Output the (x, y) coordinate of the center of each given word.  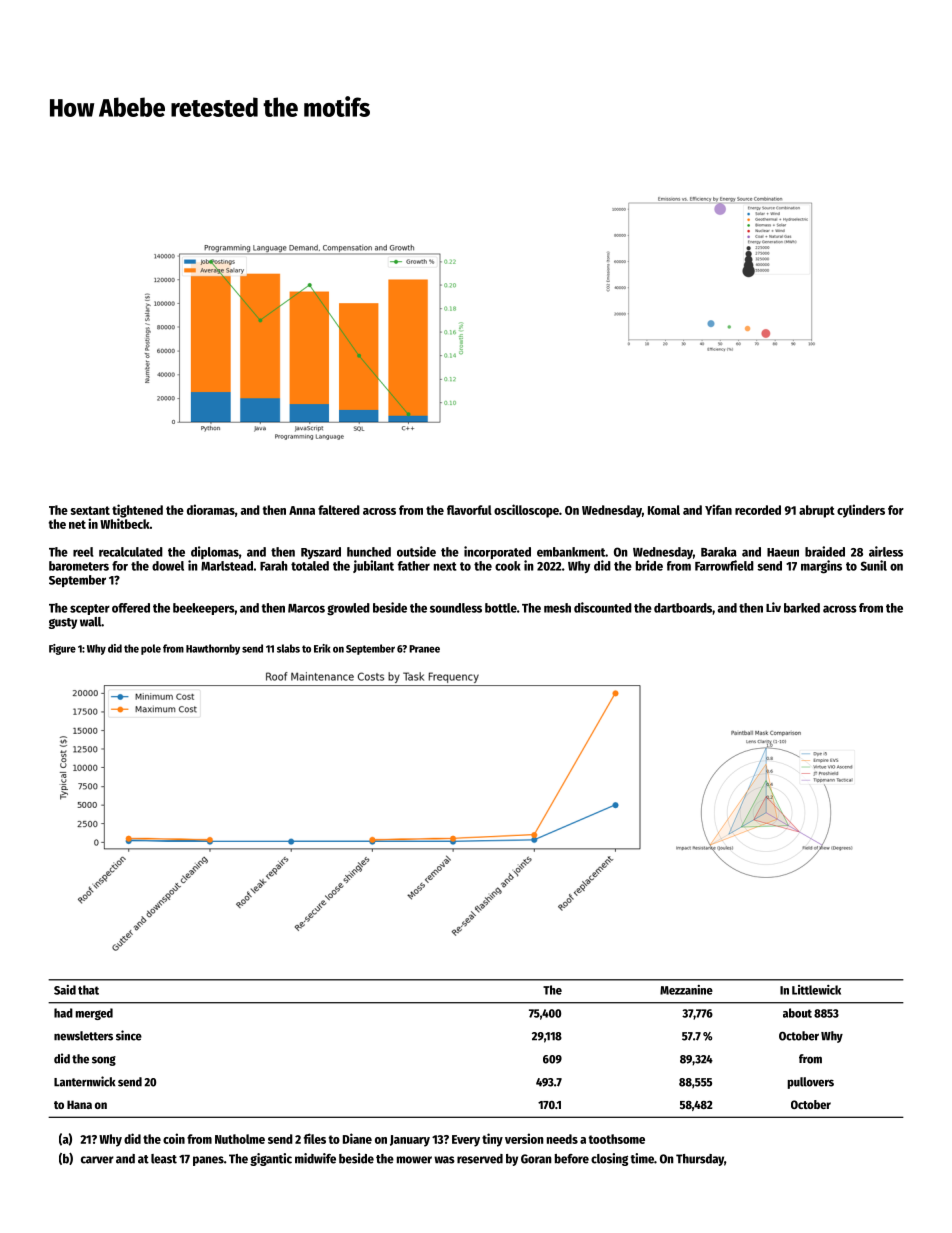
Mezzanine (686, 990)
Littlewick (816, 990)
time (642, 1158)
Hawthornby (213, 649)
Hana (79, 1104)
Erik (322, 648)
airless (886, 551)
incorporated (497, 552)
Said (65, 990)
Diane (357, 1138)
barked (802, 608)
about (797, 1013)
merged (94, 1014)
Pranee (424, 649)
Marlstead (227, 566)
